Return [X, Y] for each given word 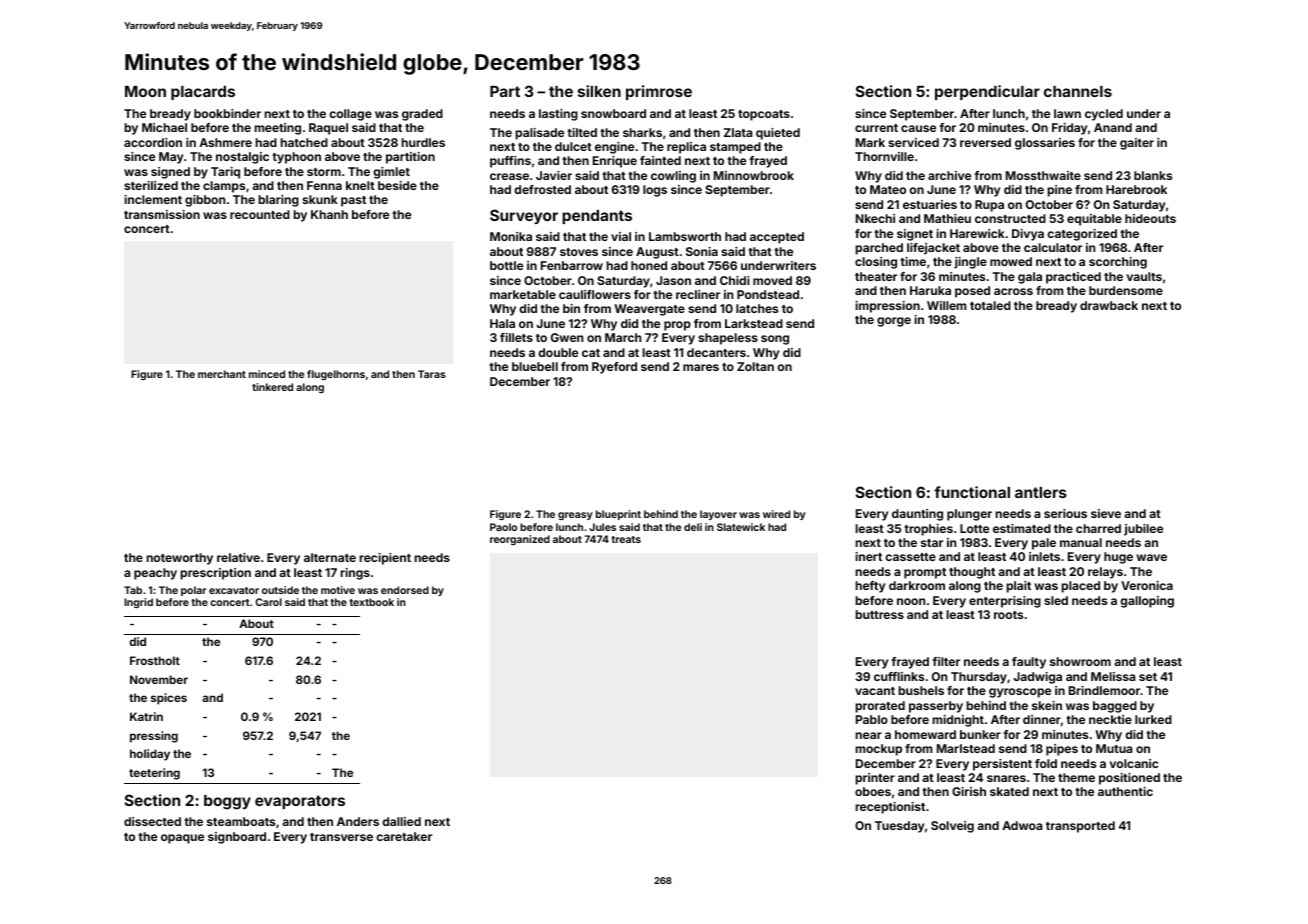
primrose [659, 92]
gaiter [1137, 144]
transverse [341, 837]
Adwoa [1022, 825]
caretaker [404, 836]
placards [203, 93]
